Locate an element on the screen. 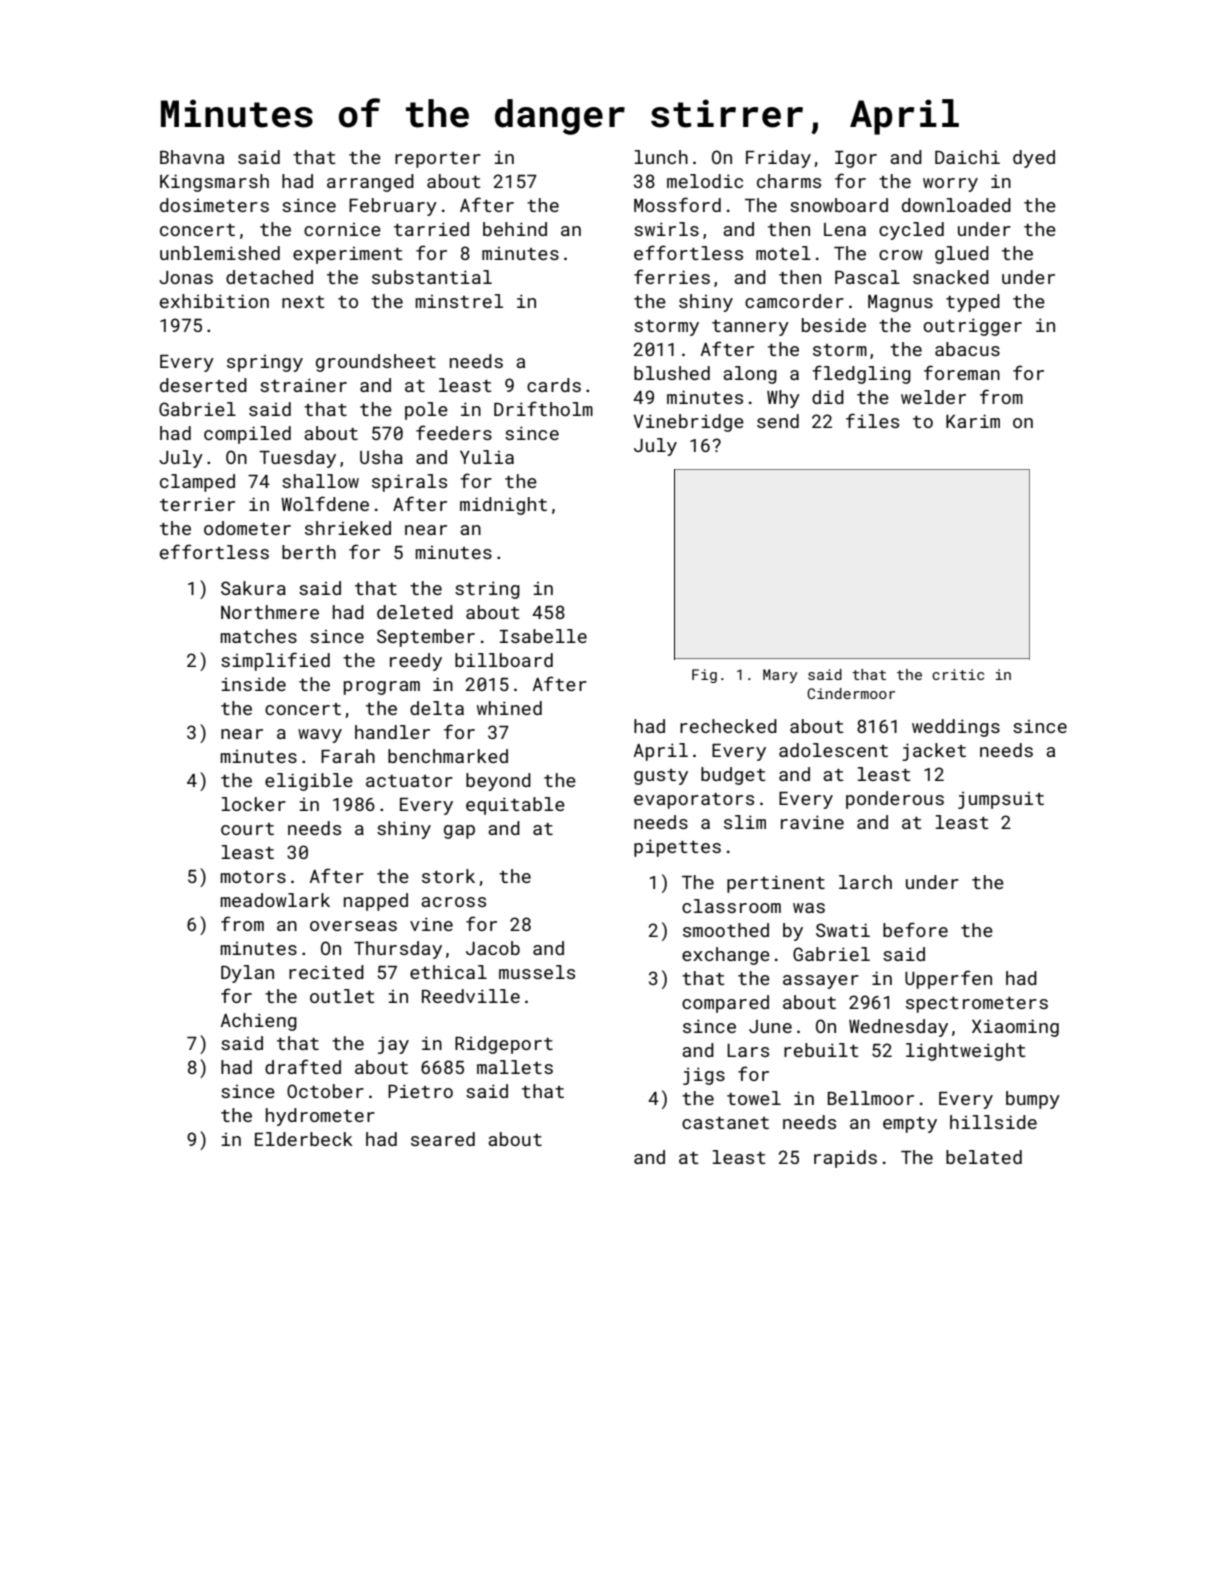 The image size is (1229, 1590). Wednesday is located at coordinates (898, 1028).
